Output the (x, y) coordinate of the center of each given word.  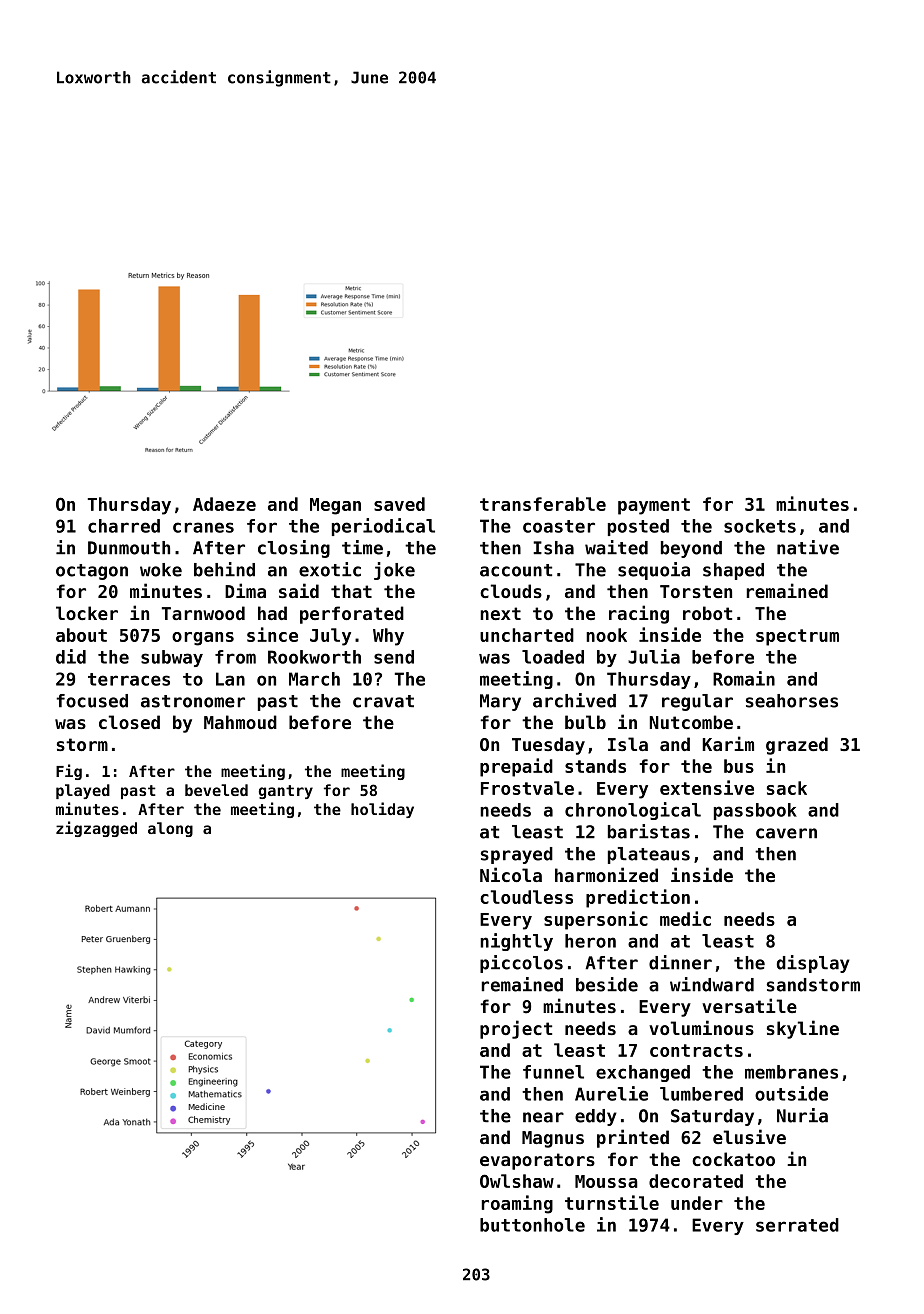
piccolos (521, 964)
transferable (543, 504)
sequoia (654, 571)
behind (224, 569)
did (71, 656)
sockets (760, 526)
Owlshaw (517, 1181)
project (516, 1029)
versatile (749, 1005)
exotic (330, 569)
